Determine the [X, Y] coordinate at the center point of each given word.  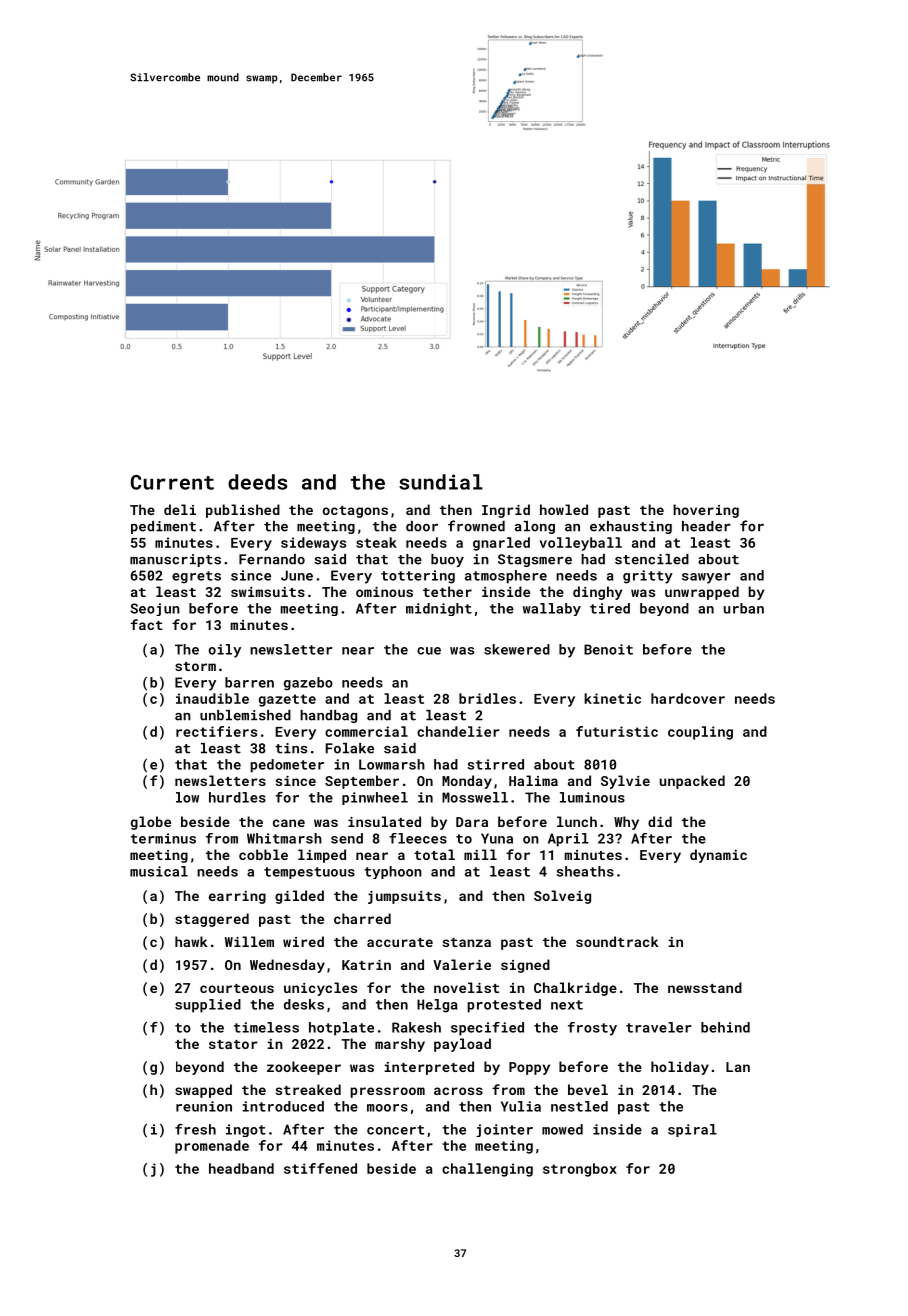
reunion [204, 1106]
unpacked [692, 782]
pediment [163, 527]
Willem [249, 941]
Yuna [497, 838]
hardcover [688, 698]
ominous [384, 592]
